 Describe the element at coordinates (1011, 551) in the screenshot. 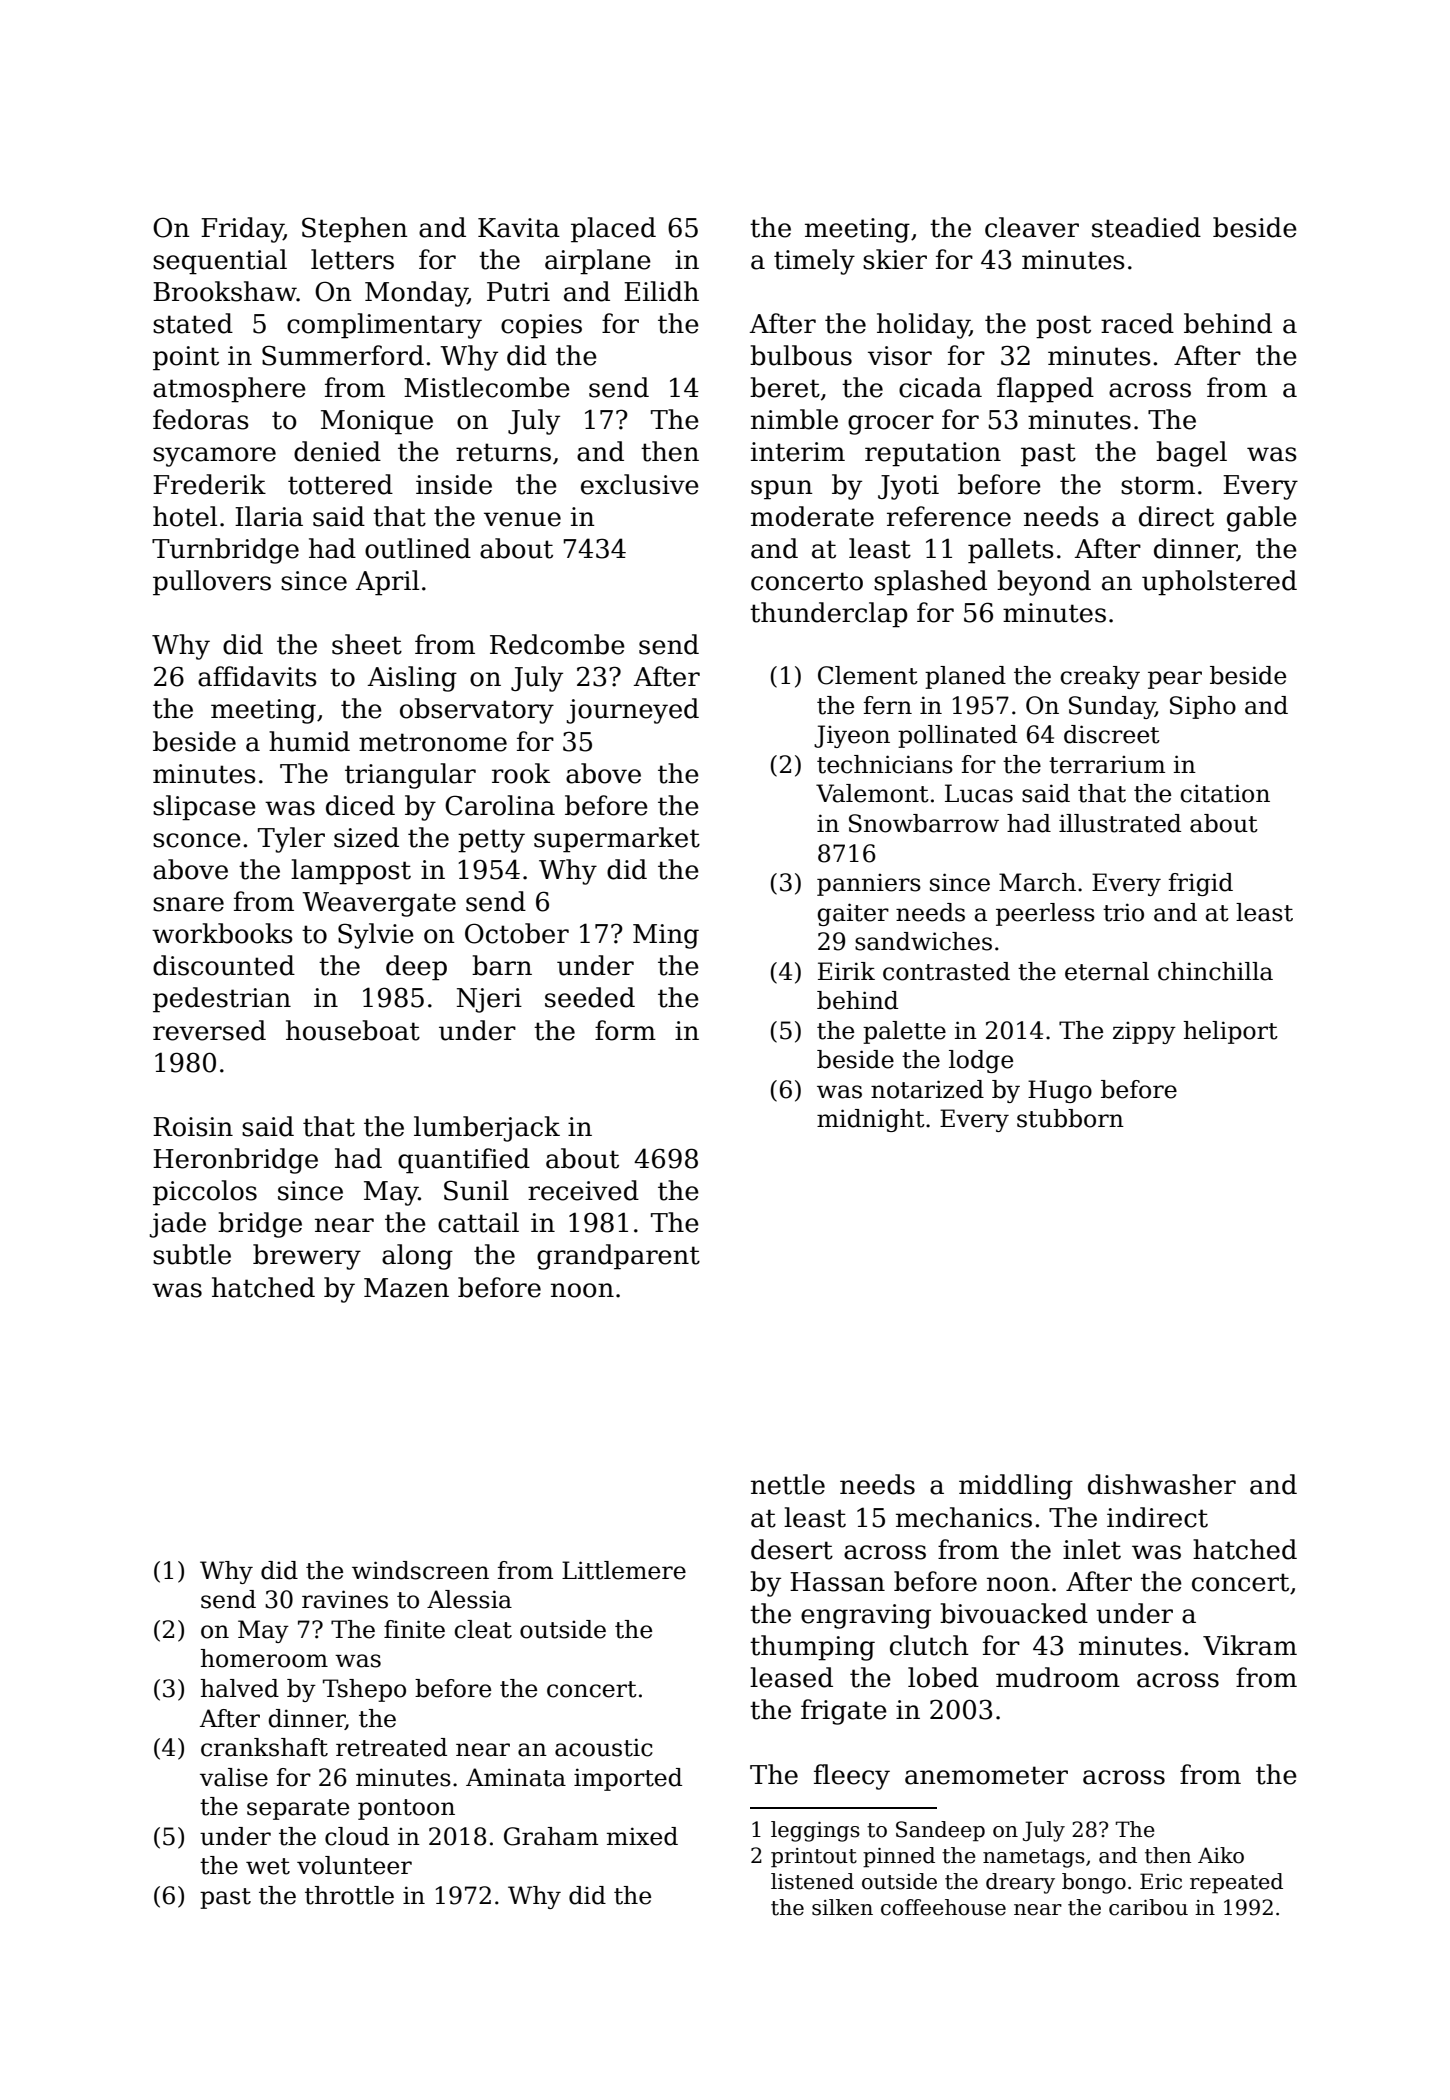

I see `pallets` at that location.
